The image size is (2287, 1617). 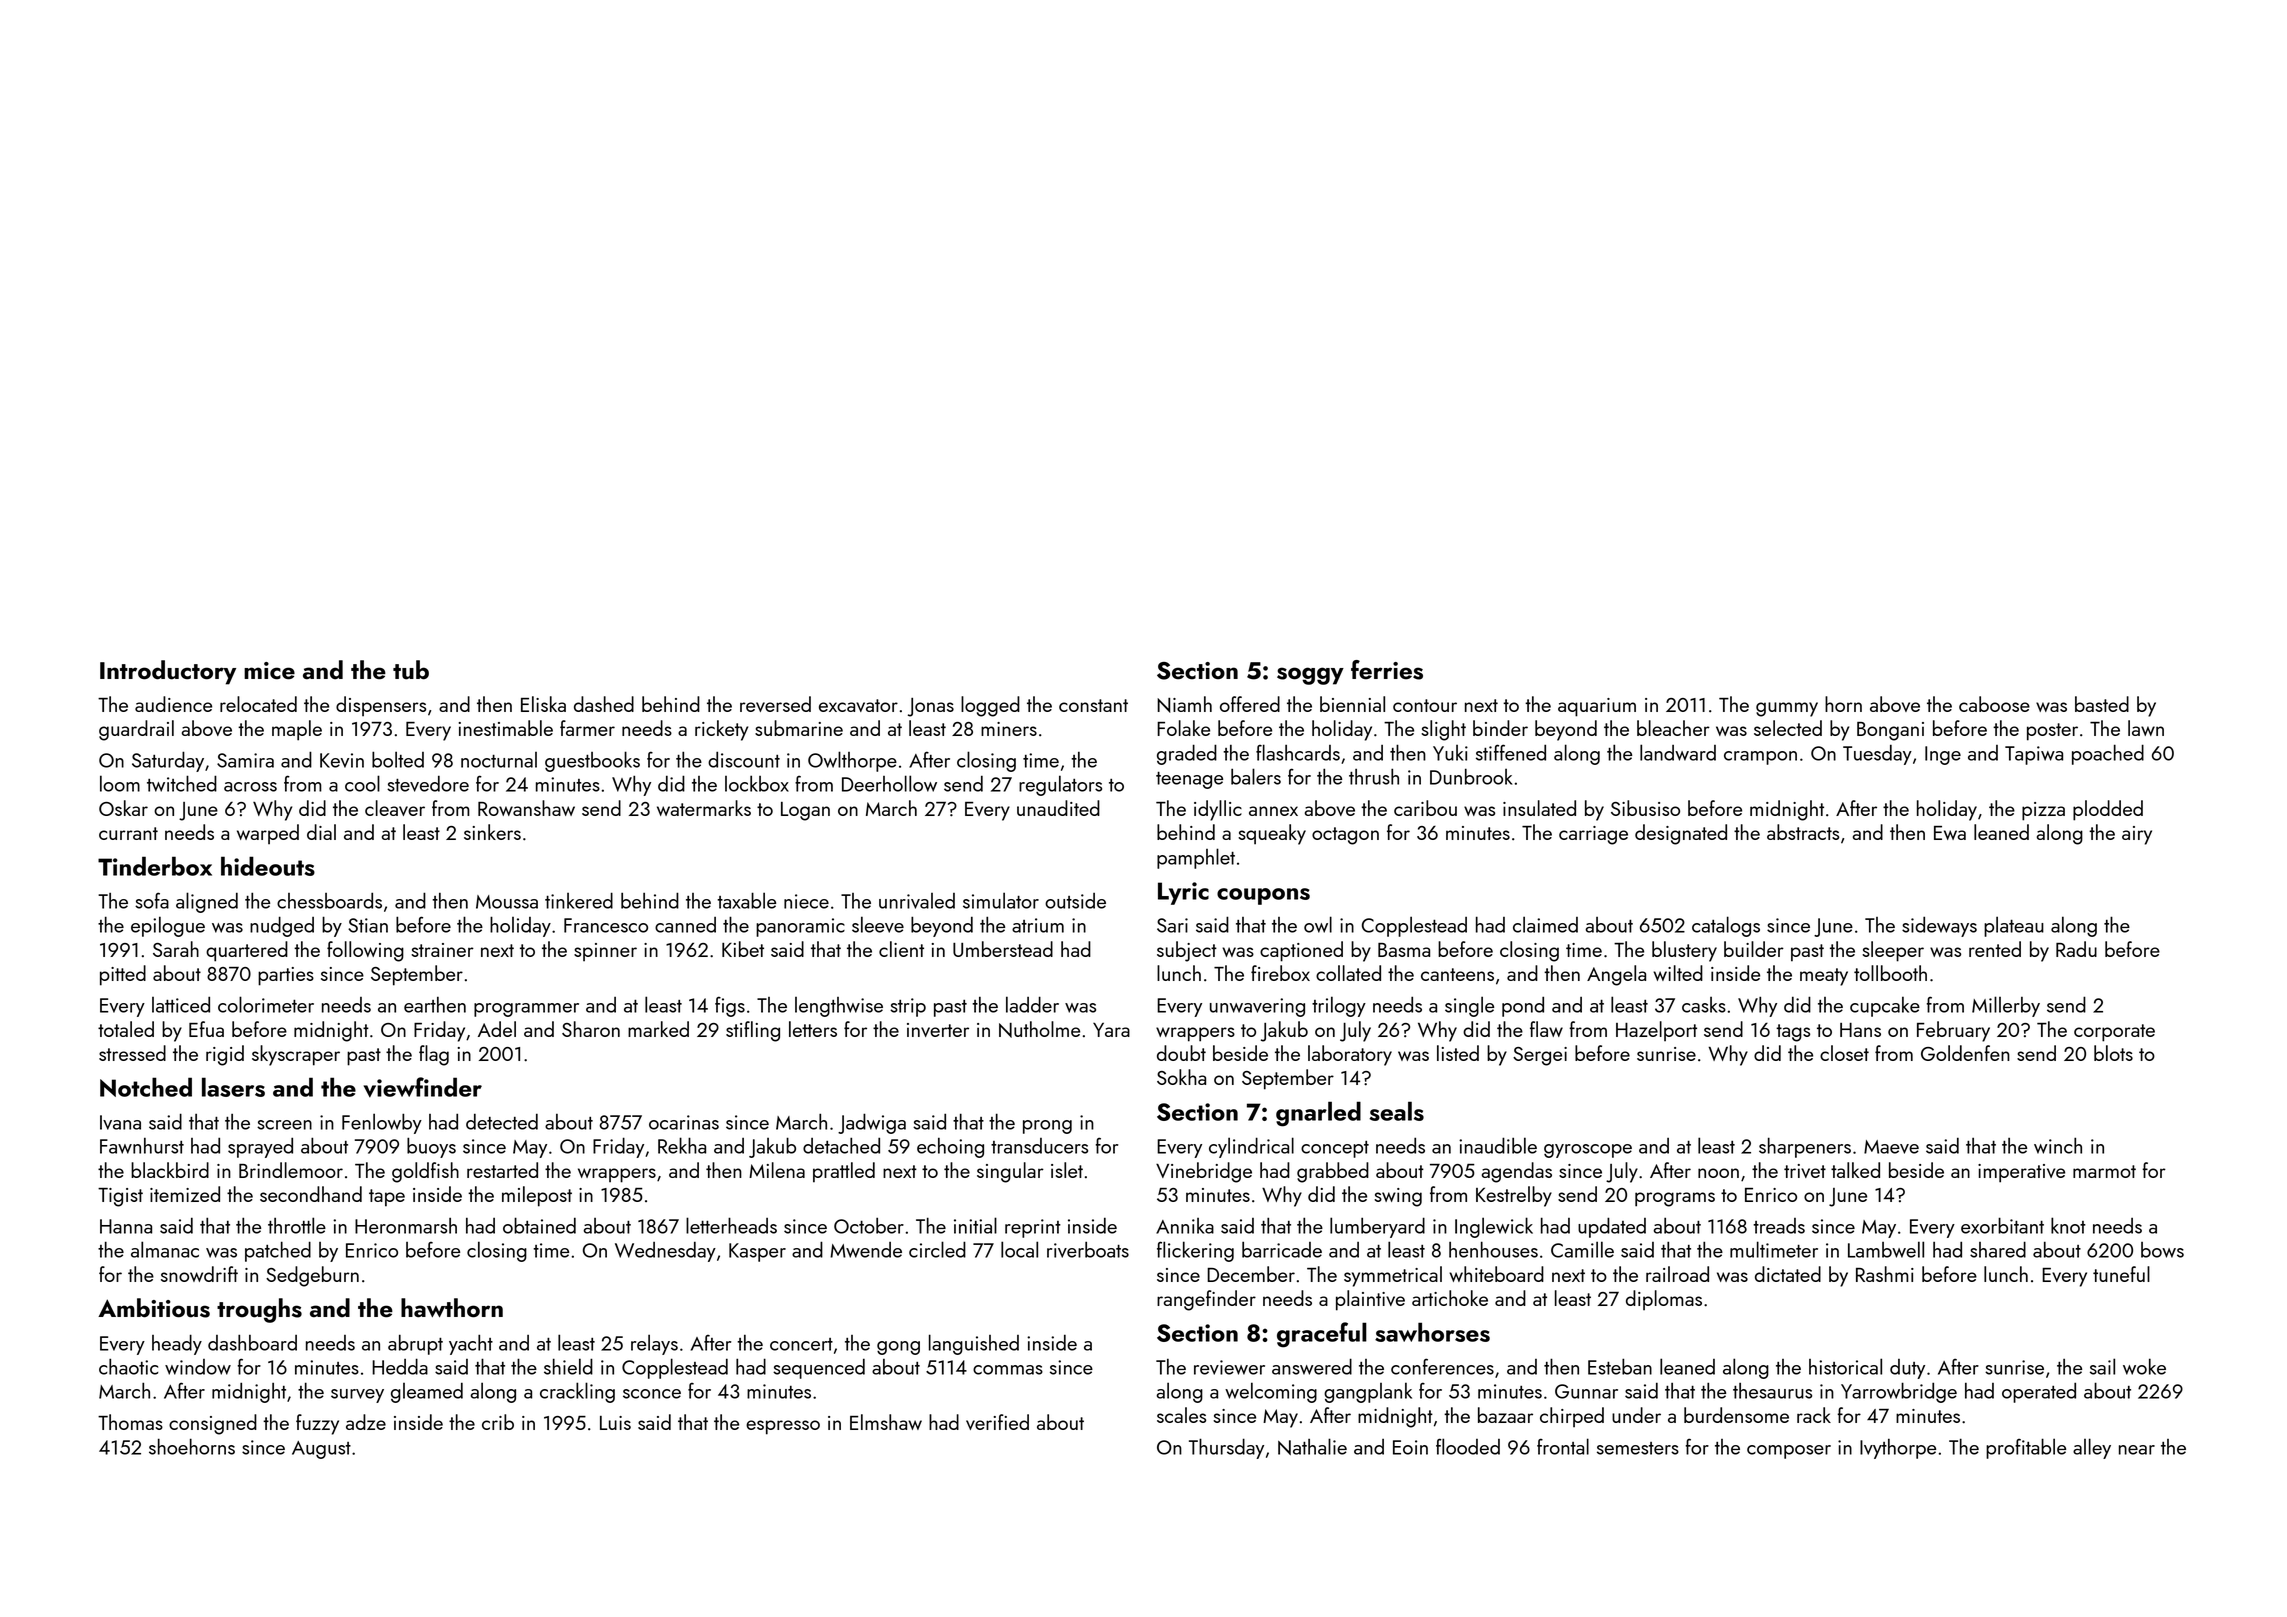 What do you see at coordinates (937, 1249) in the image?
I see `circled` at bounding box center [937, 1249].
